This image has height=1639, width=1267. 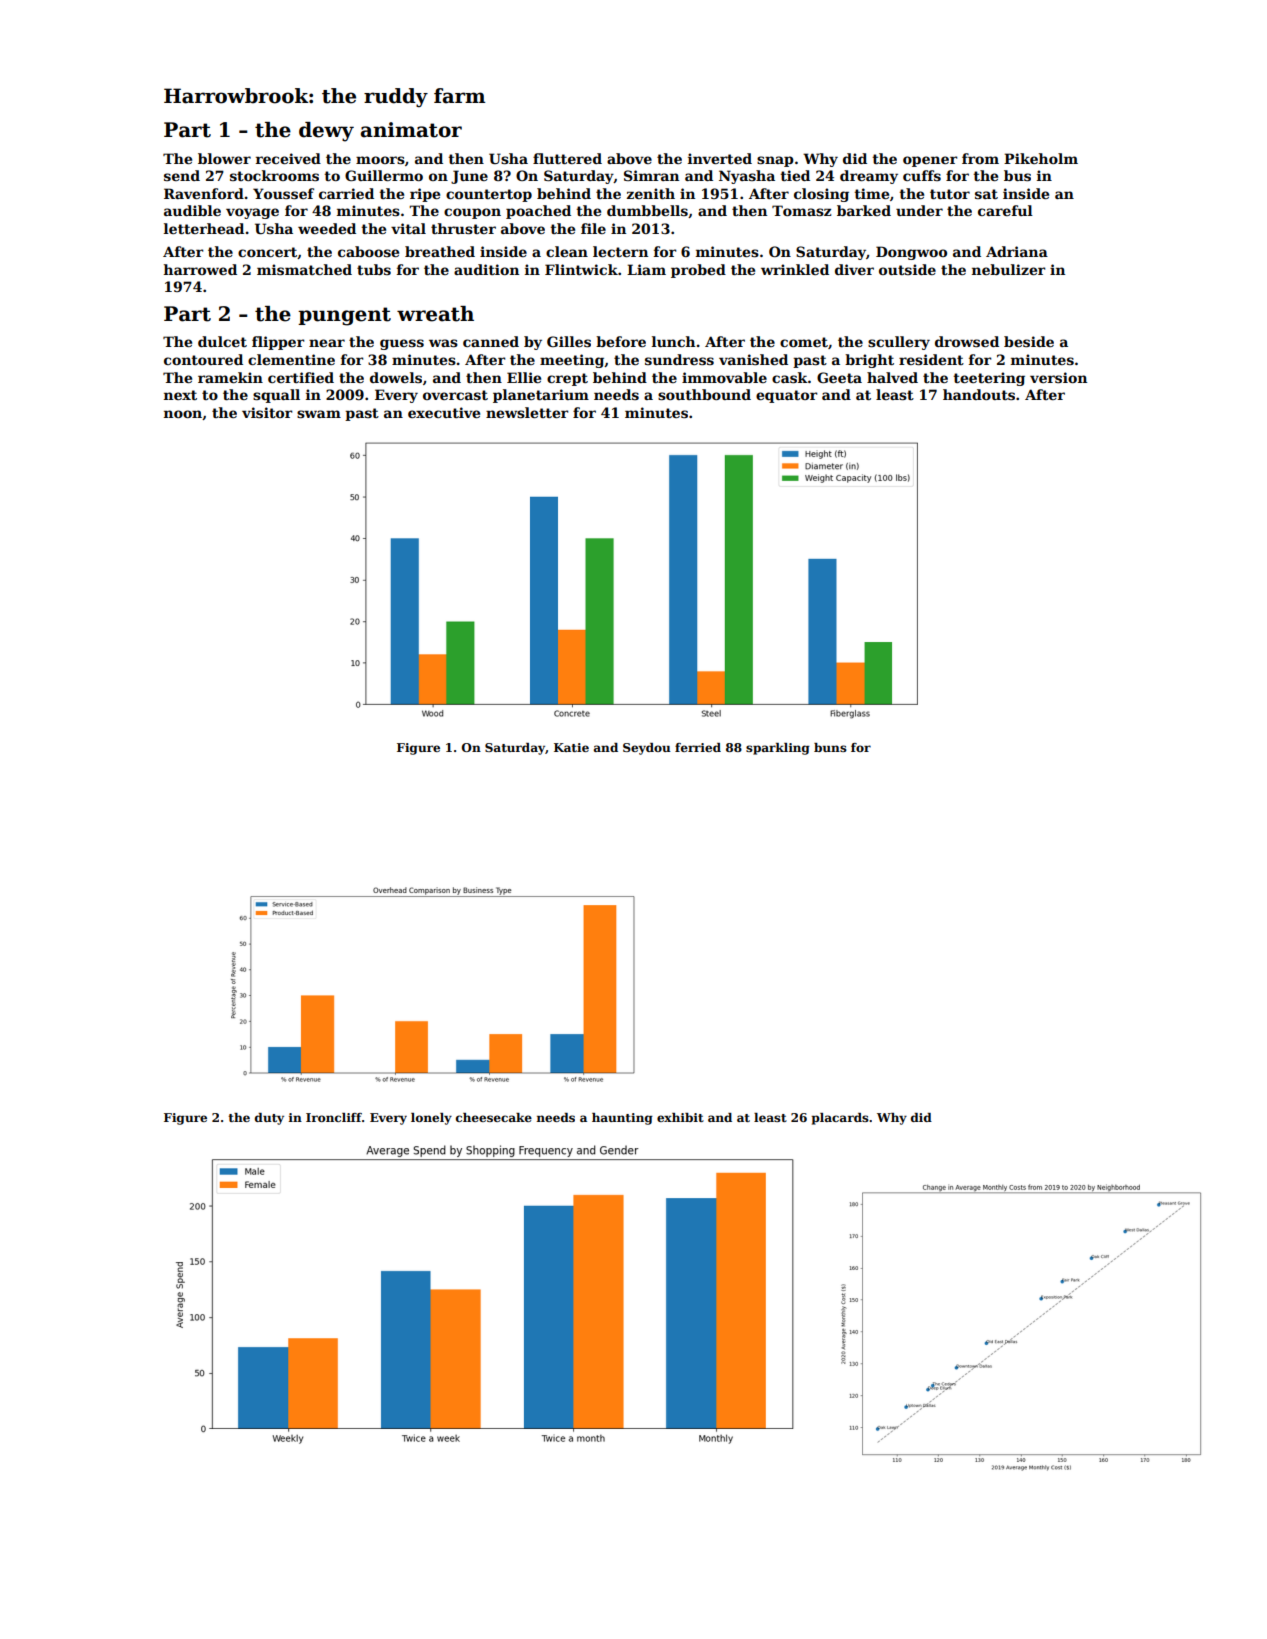 What do you see at coordinates (183, 414) in the image?
I see `noon` at bounding box center [183, 414].
